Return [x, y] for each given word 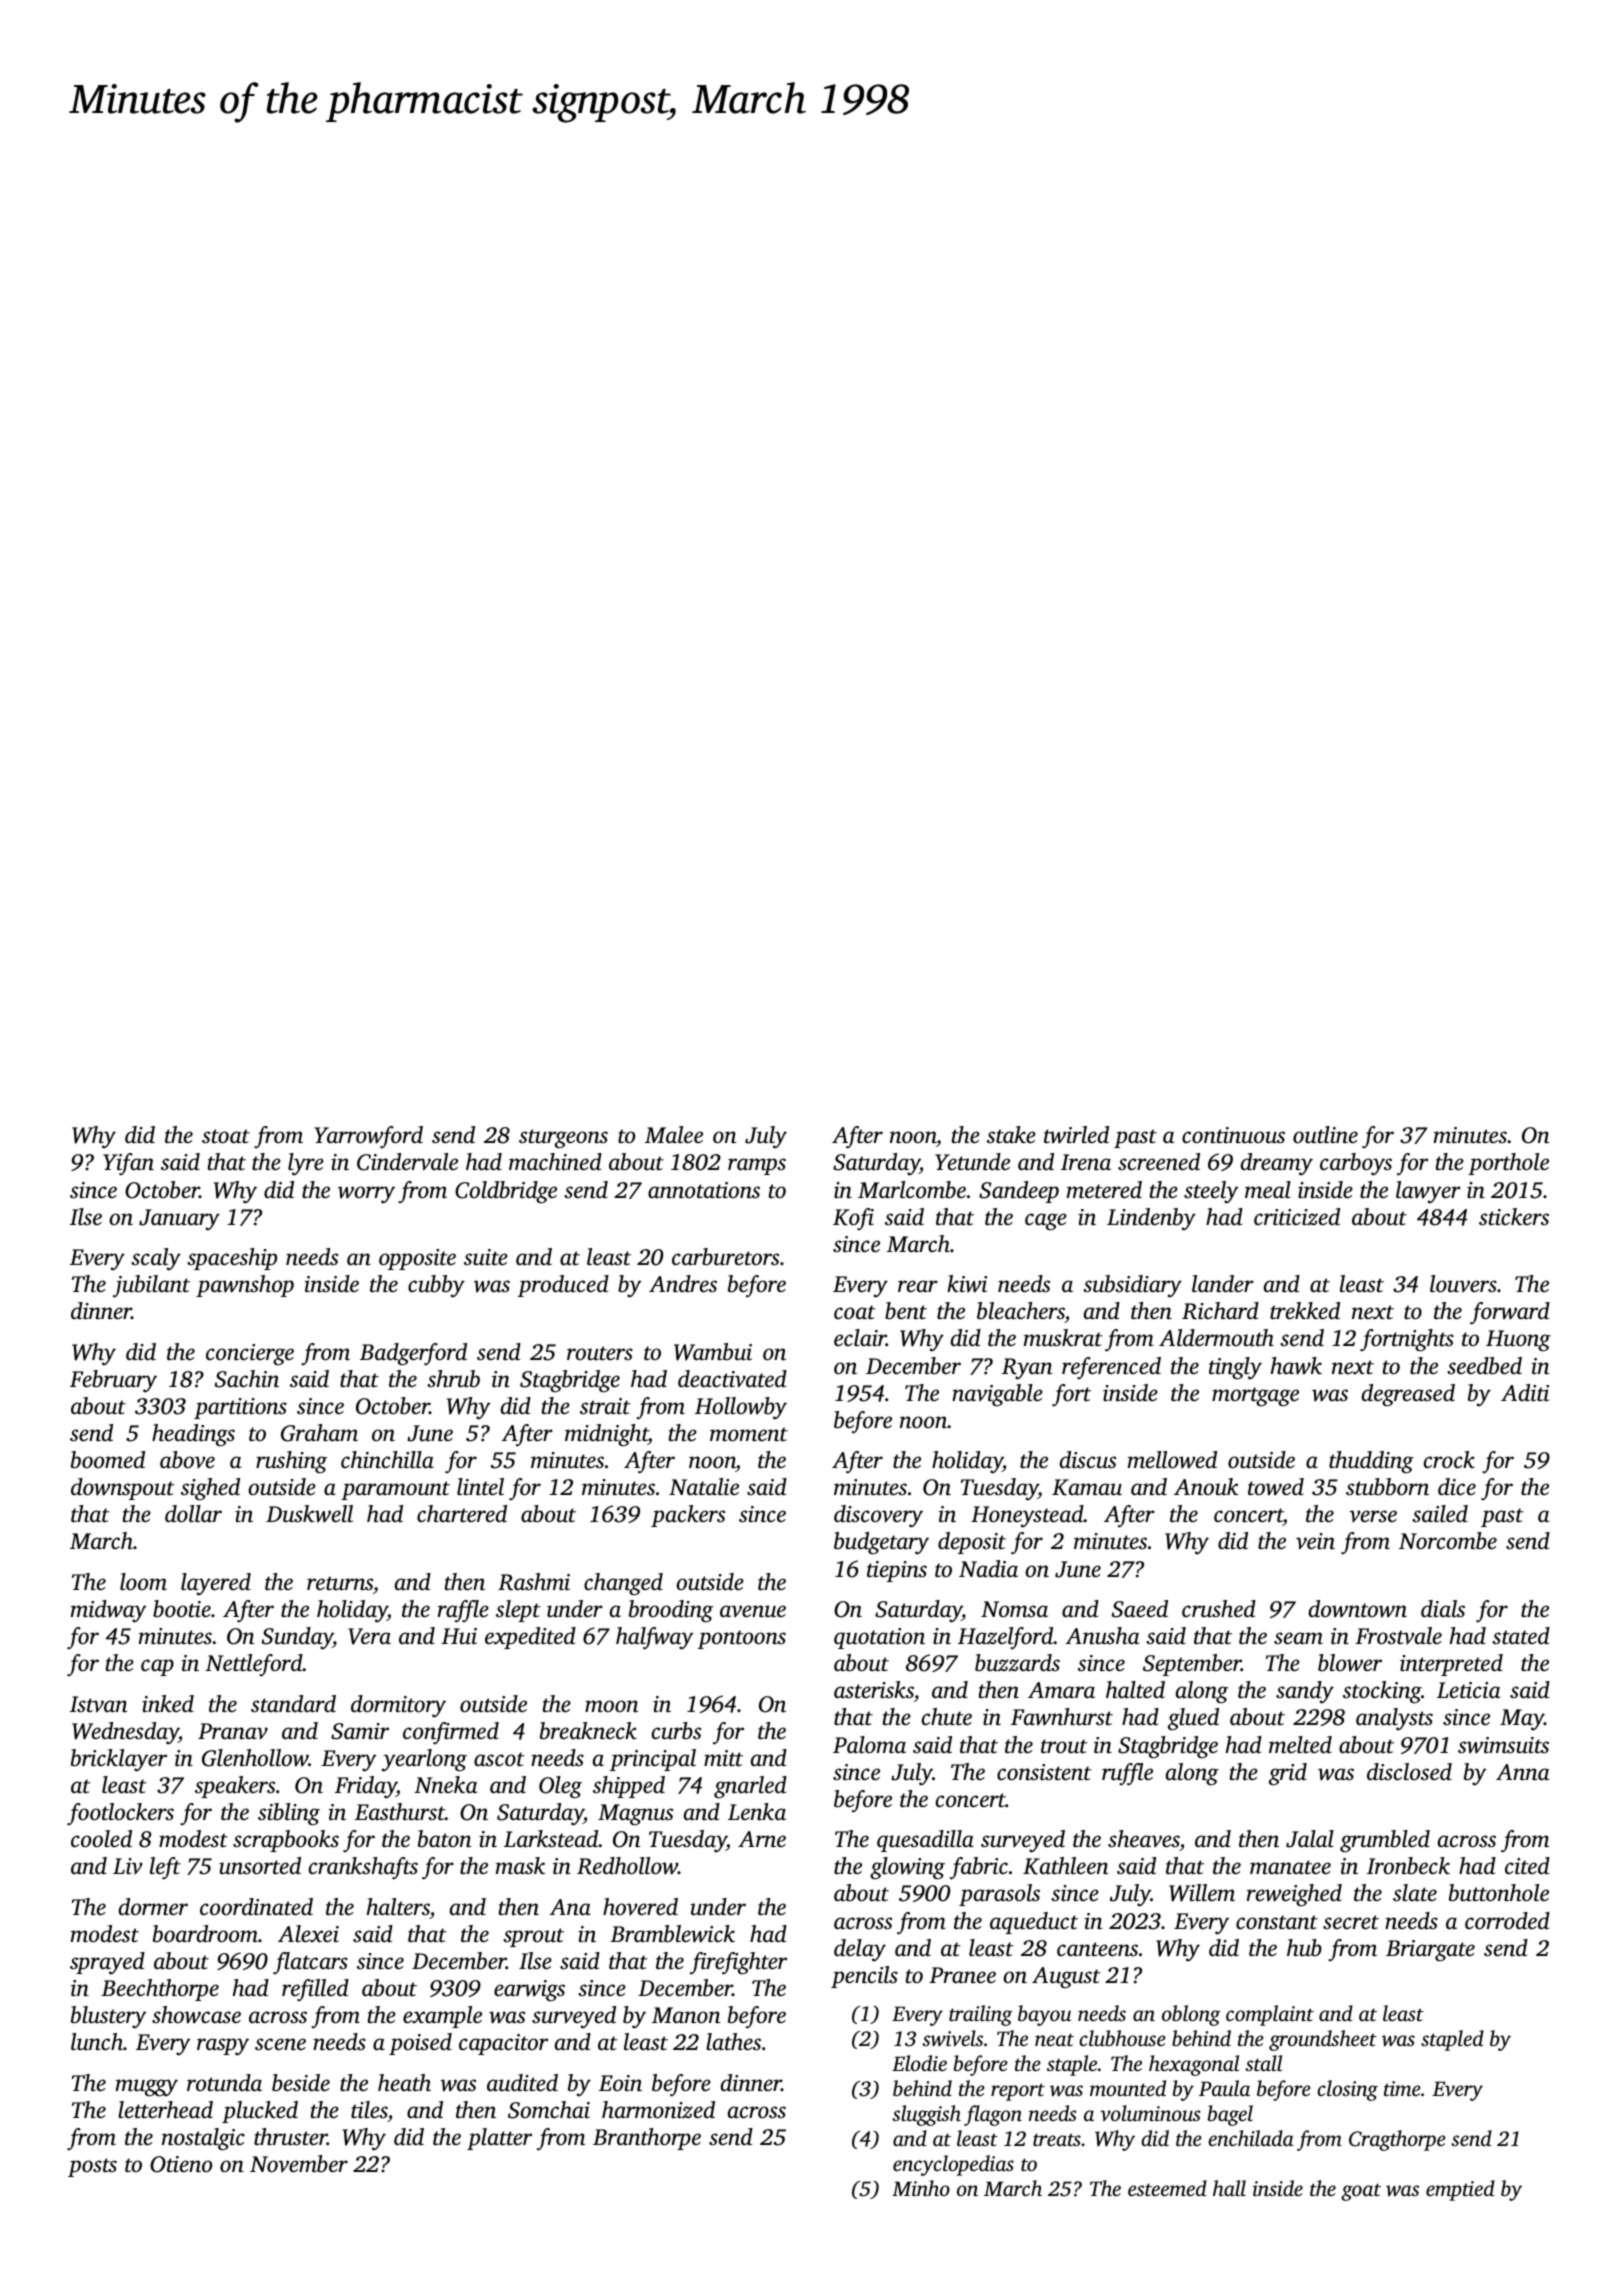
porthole [1508, 1164]
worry [366, 1195]
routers [600, 1353]
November [299, 2164]
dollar [193, 1514]
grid [1288, 1774]
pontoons [742, 1639]
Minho [921, 2188]
